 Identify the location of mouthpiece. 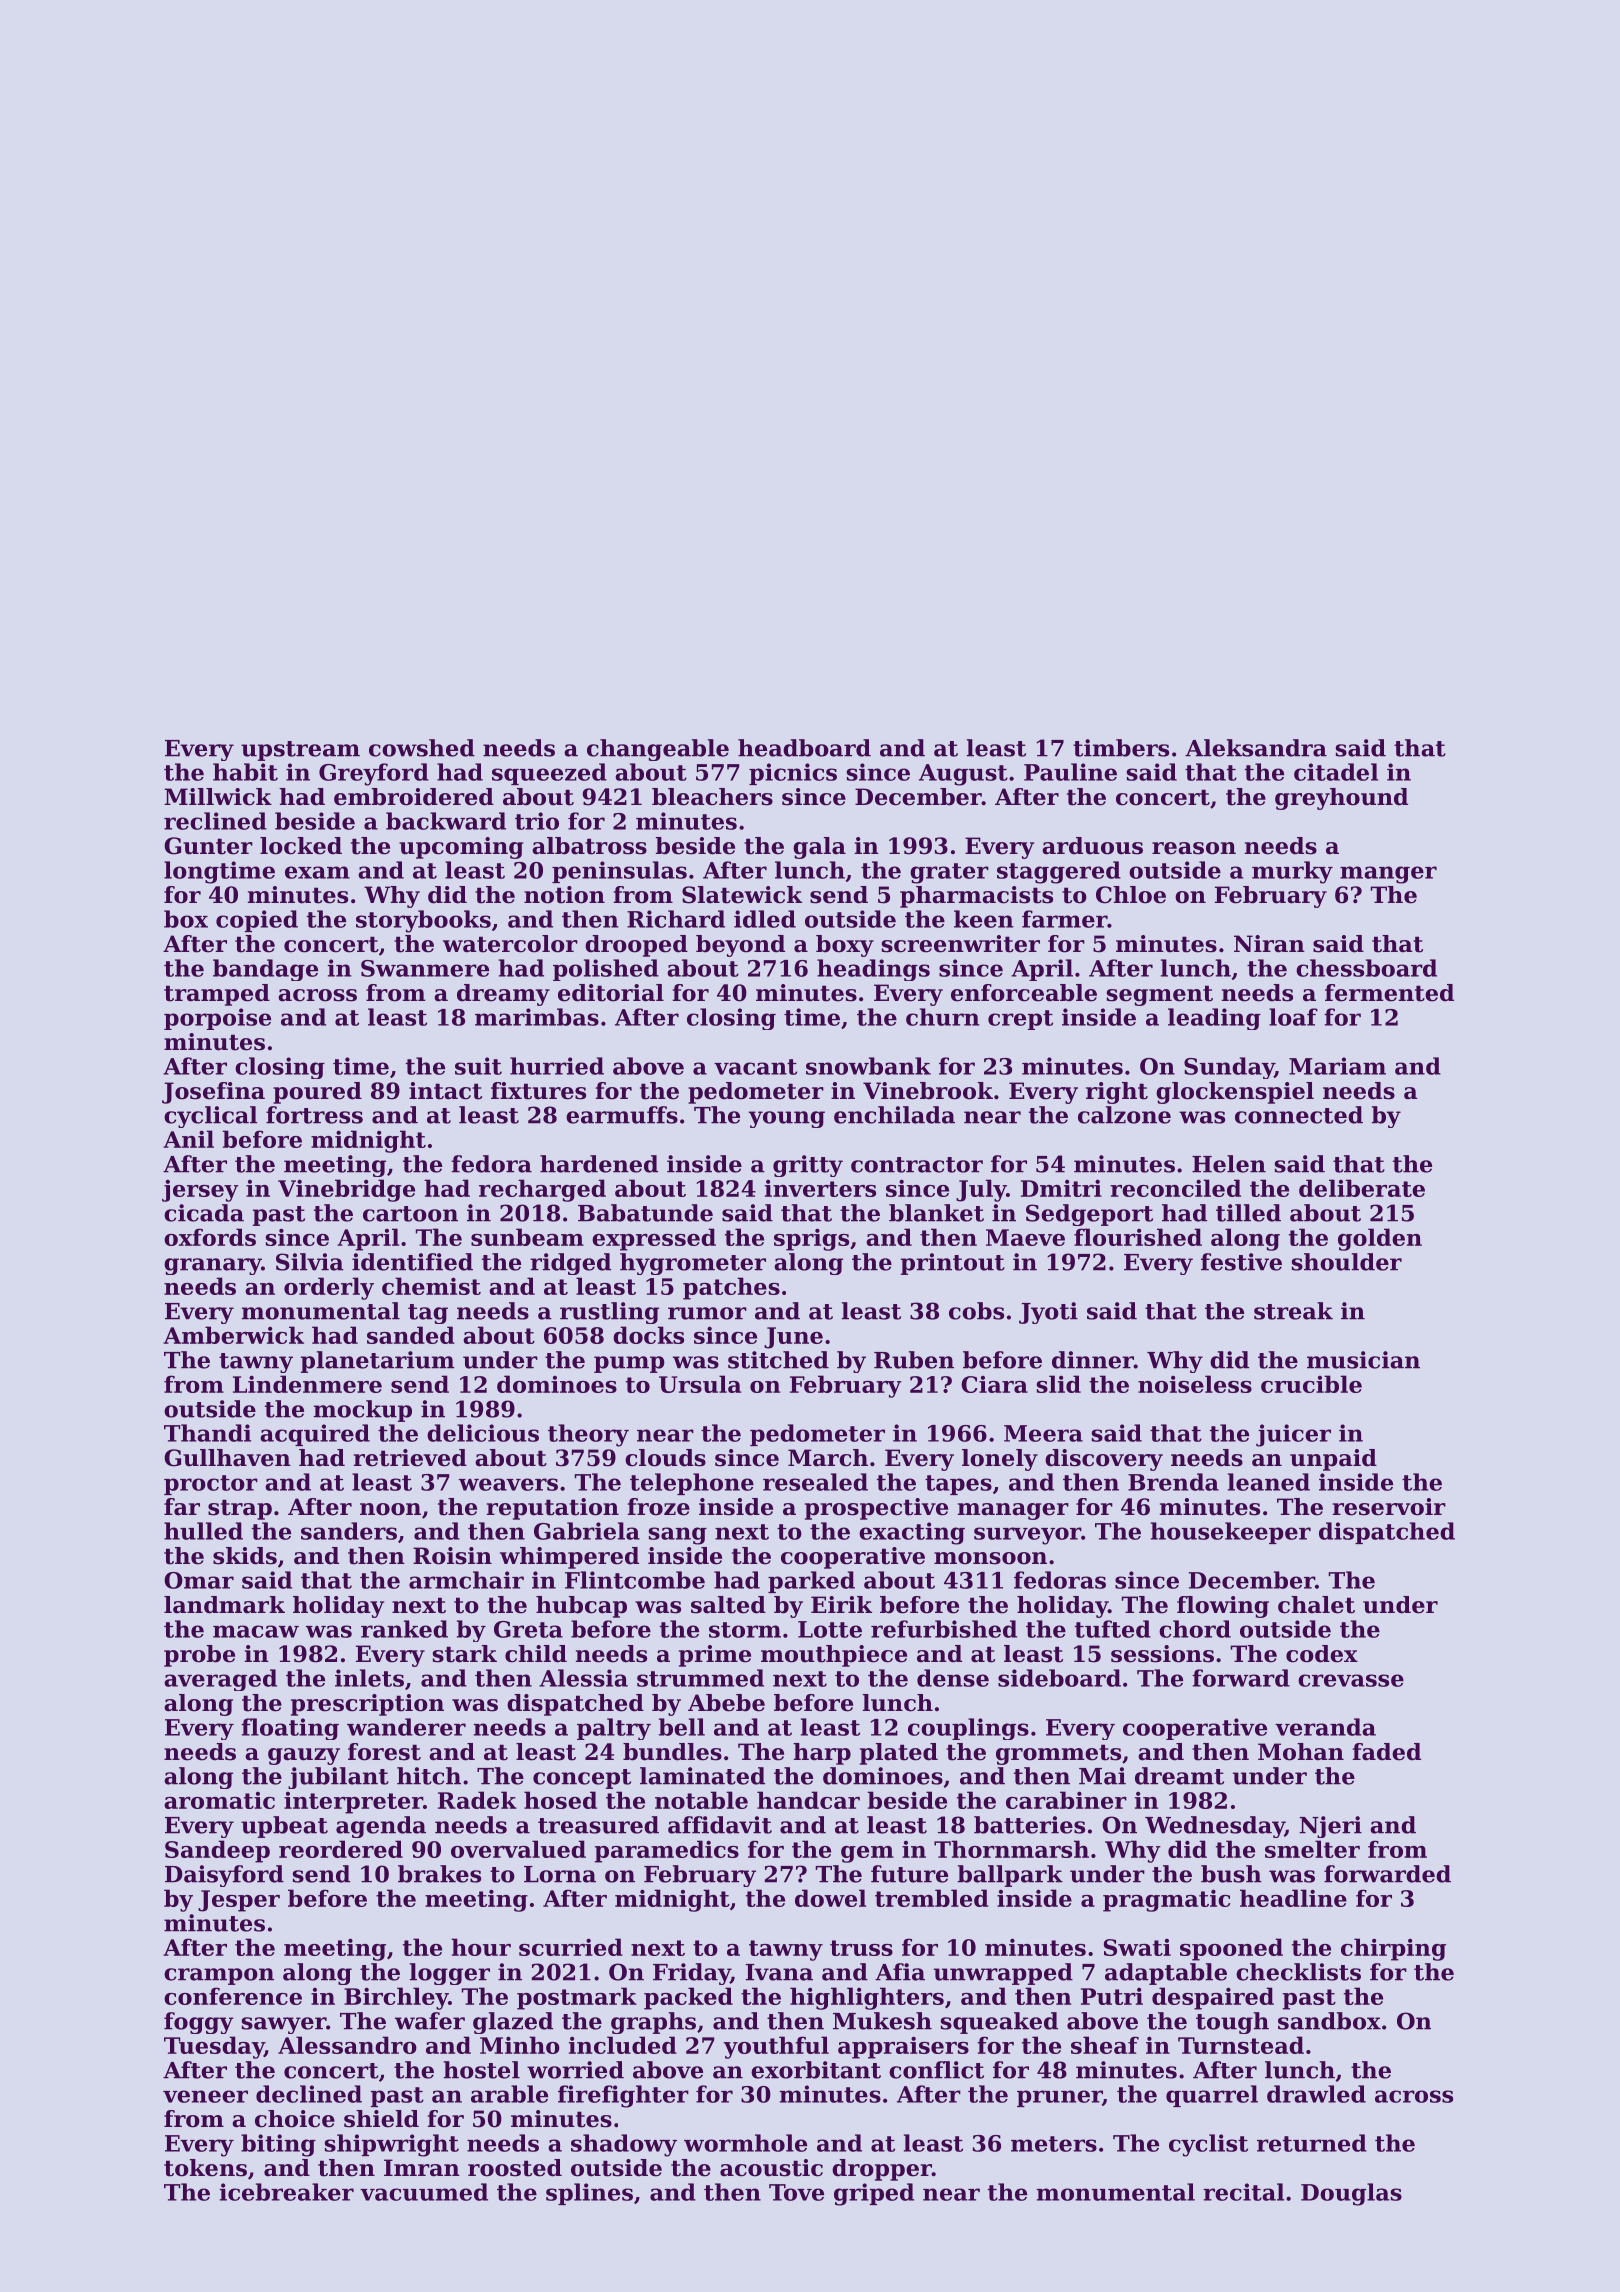
(834, 1656).
